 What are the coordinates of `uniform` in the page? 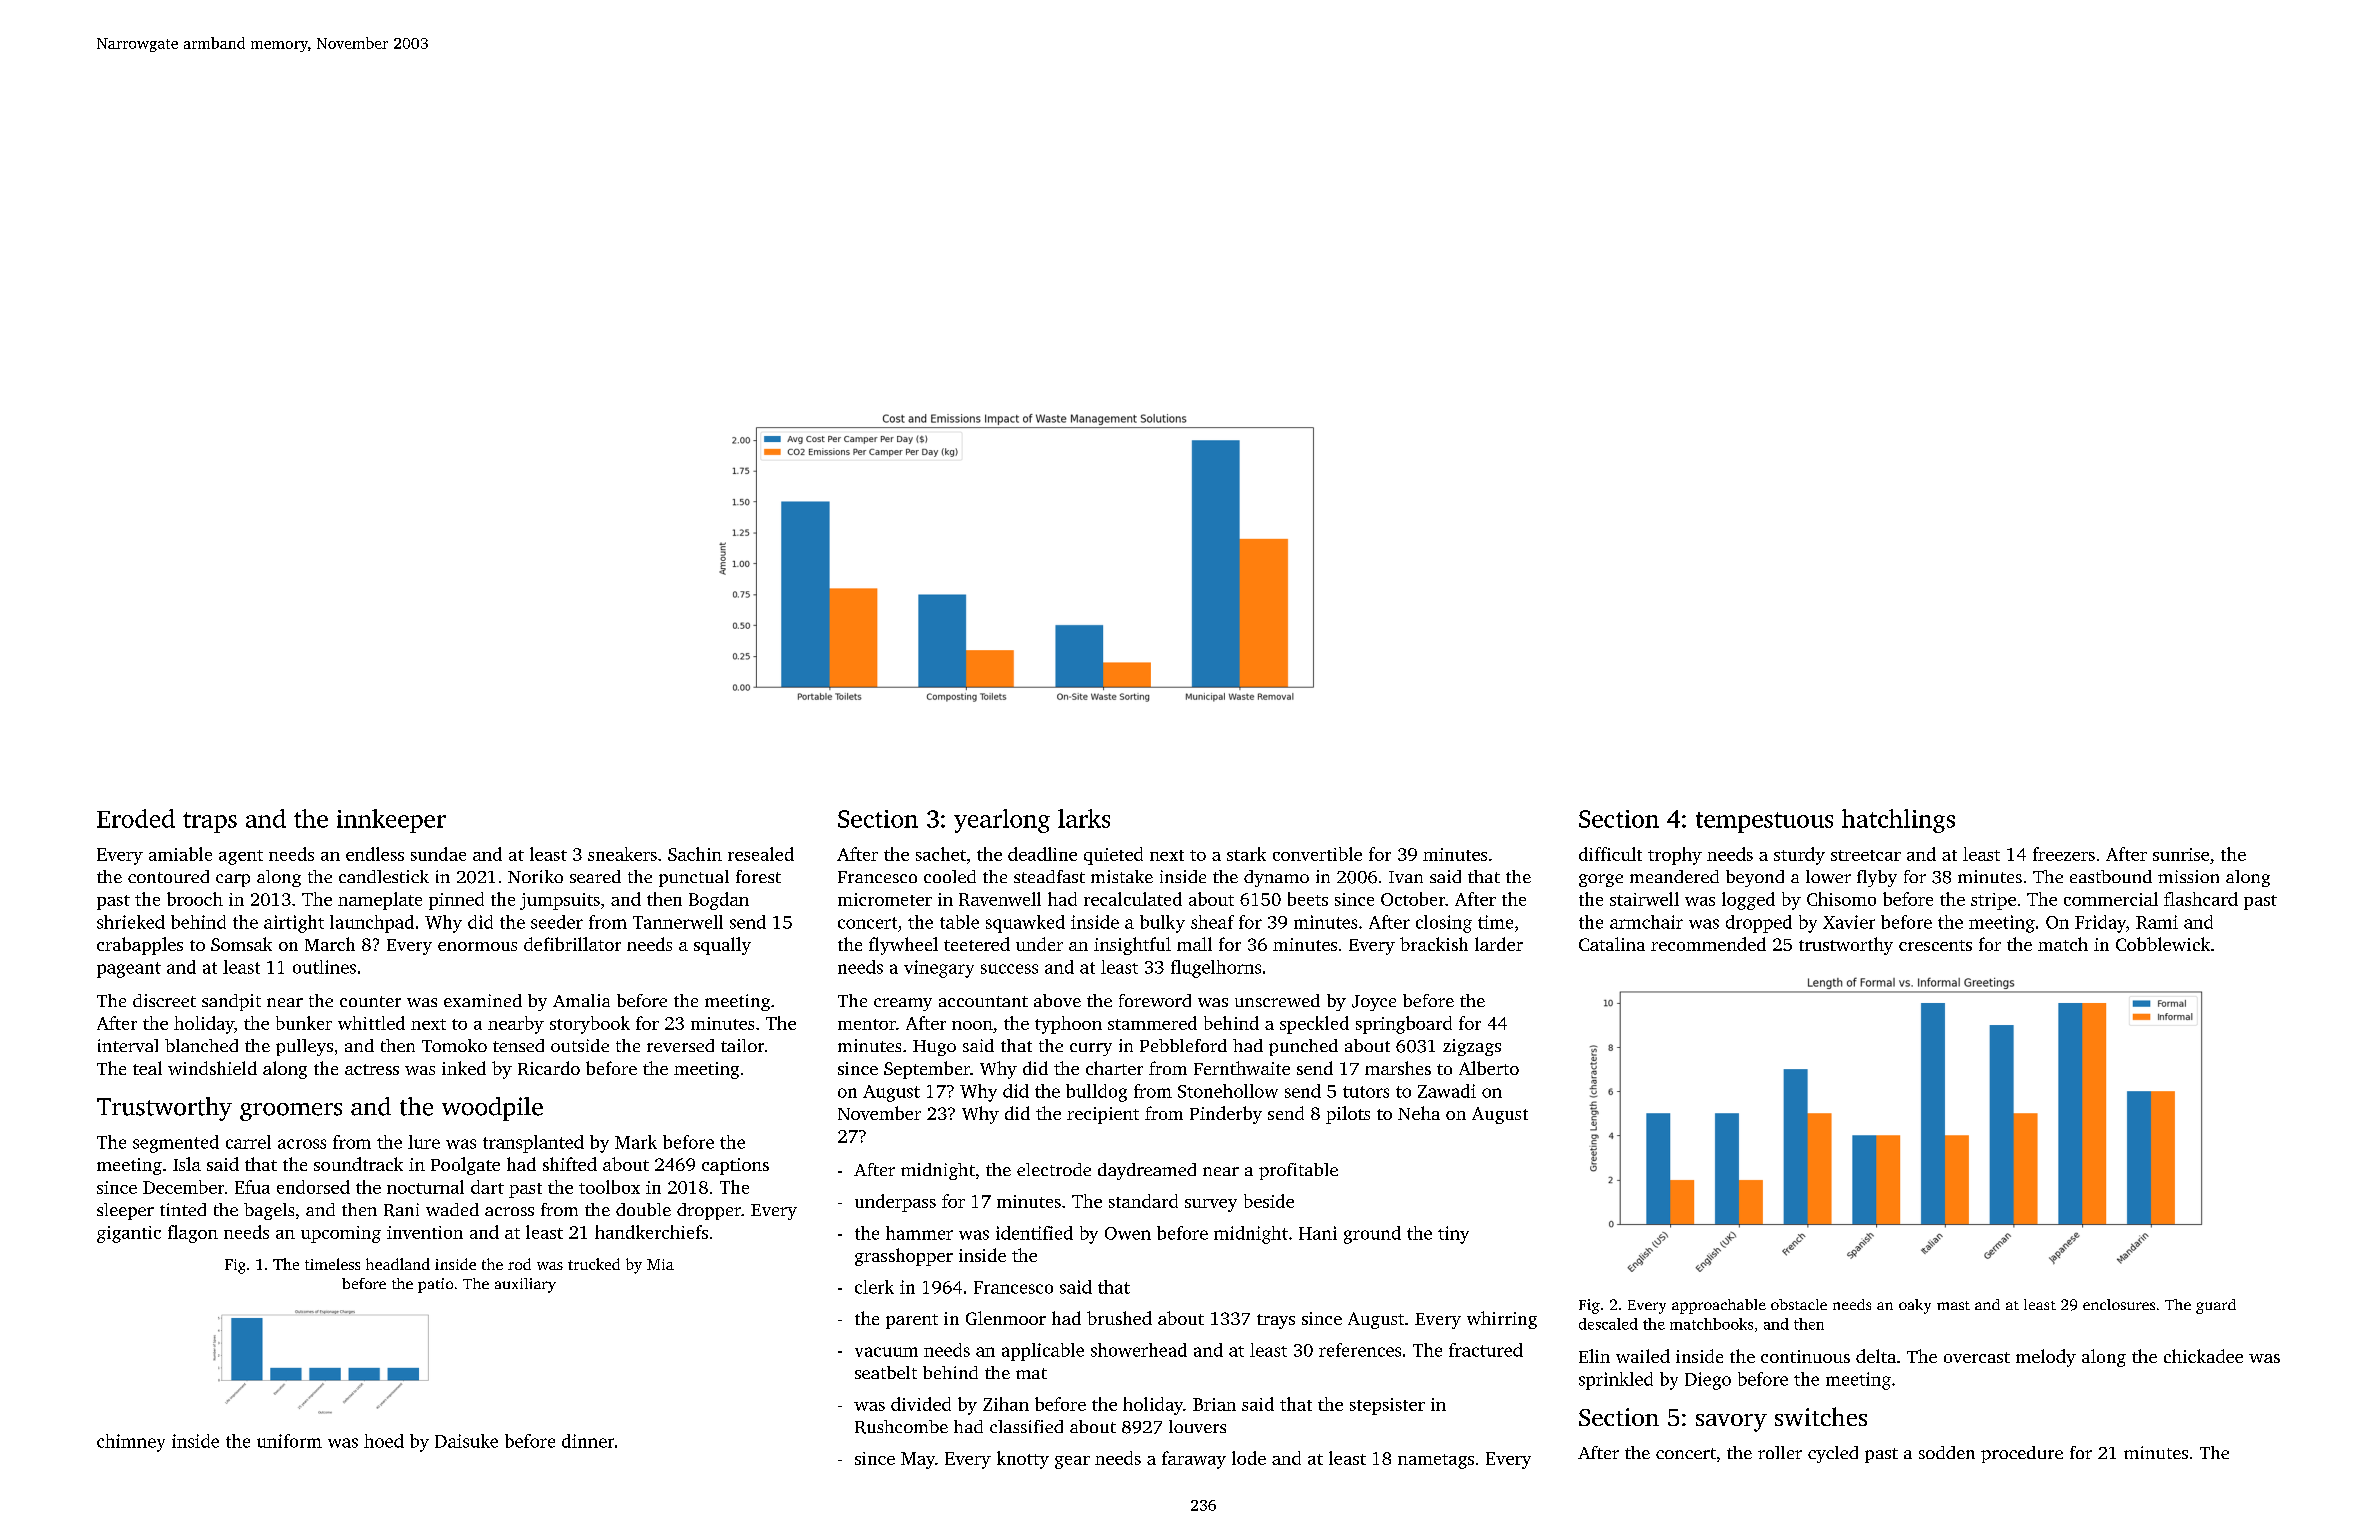 It's located at (289, 1441).
